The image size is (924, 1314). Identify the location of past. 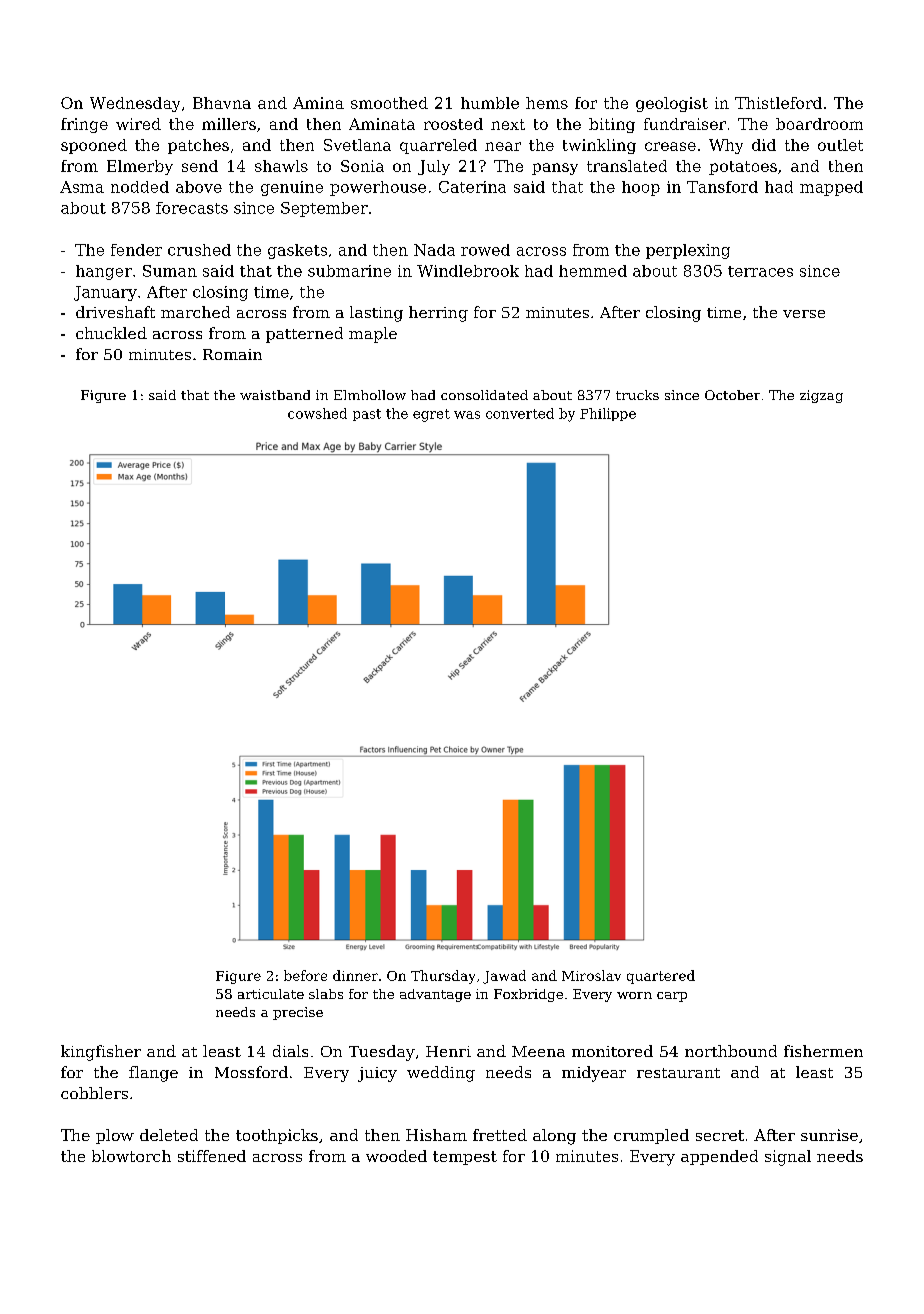
(367, 415).
